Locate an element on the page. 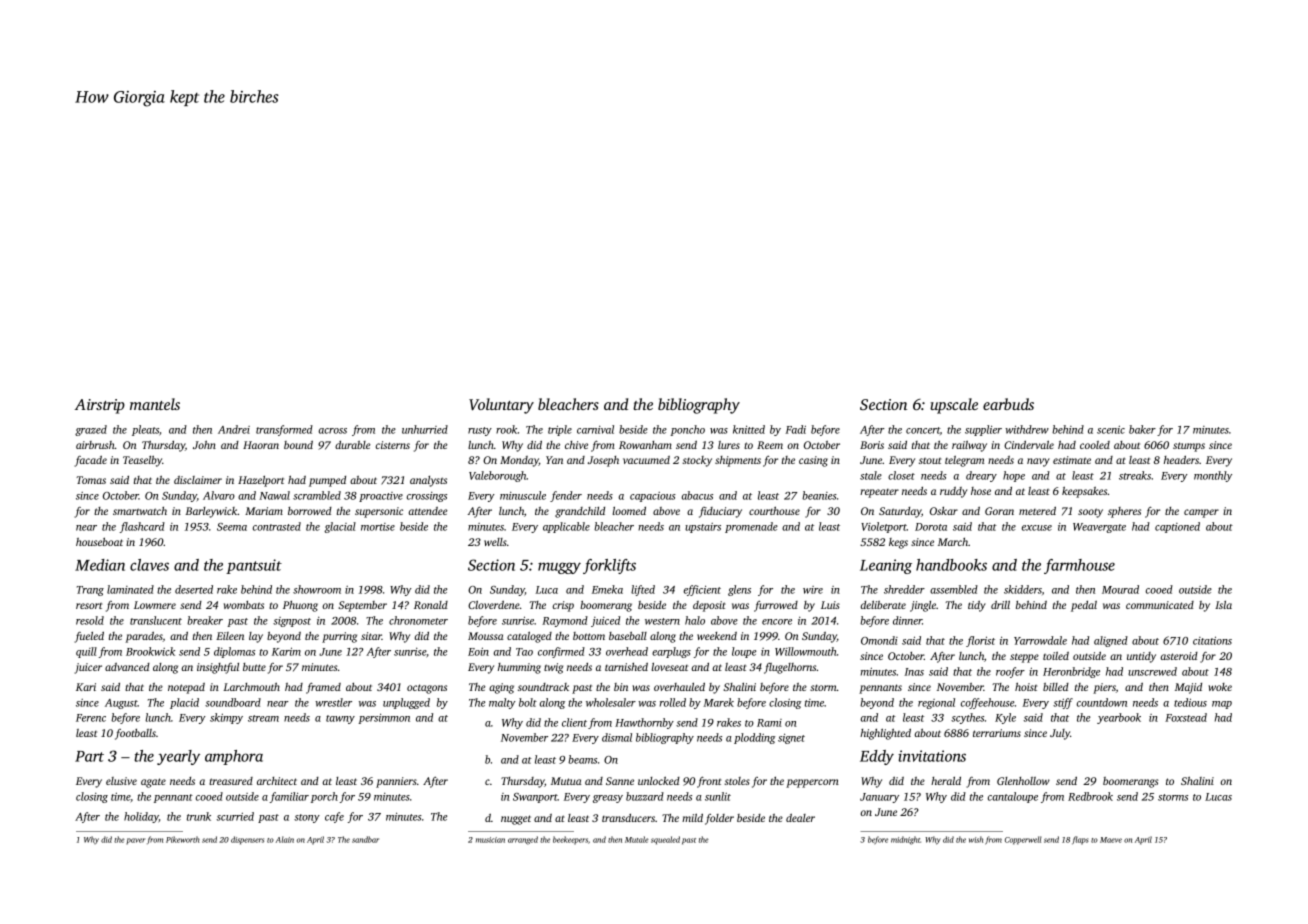  Hazelport is located at coordinates (261, 481).
